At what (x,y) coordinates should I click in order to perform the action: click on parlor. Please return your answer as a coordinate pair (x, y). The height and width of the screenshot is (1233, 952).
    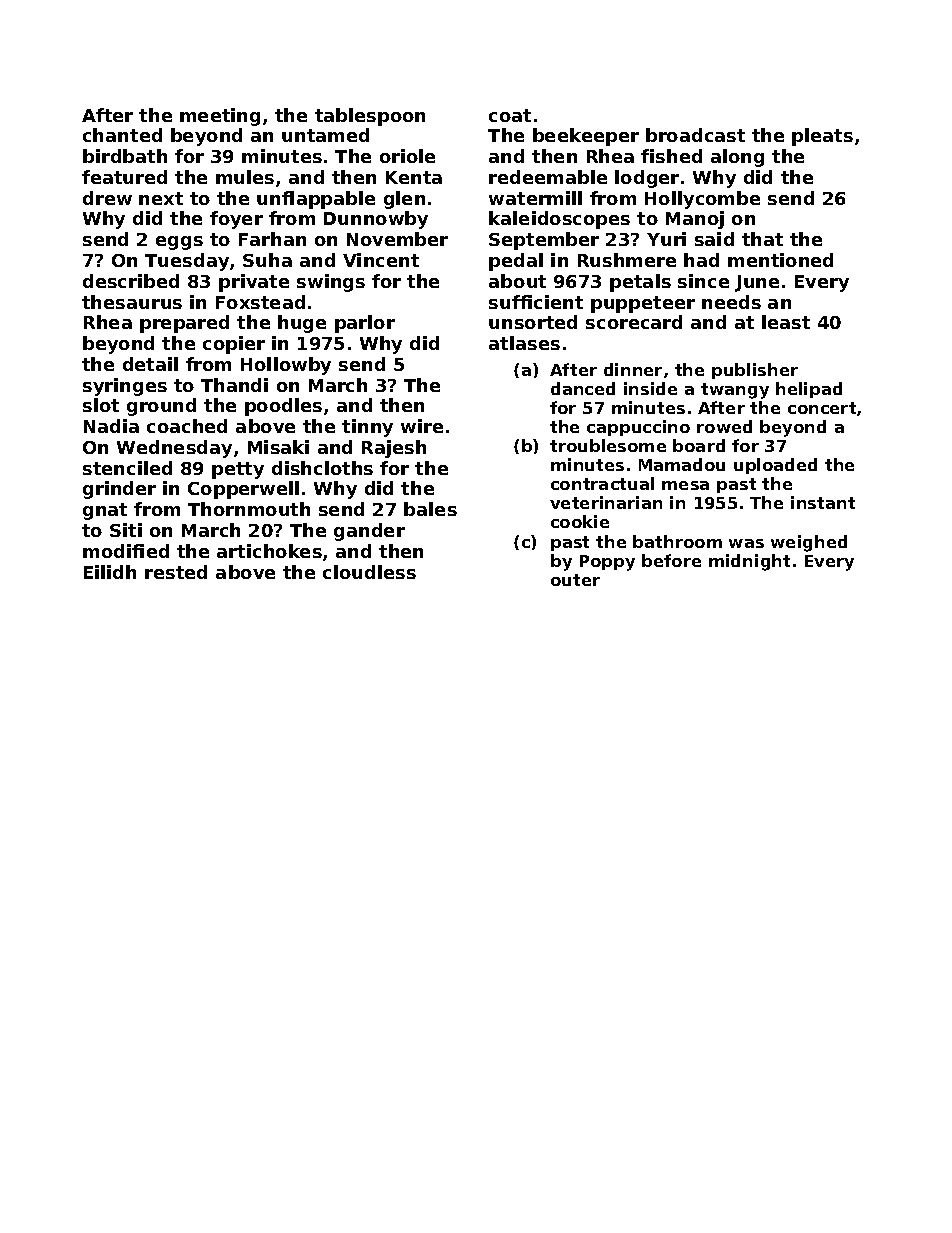
    Looking at the image, I should click on (365, 324).
